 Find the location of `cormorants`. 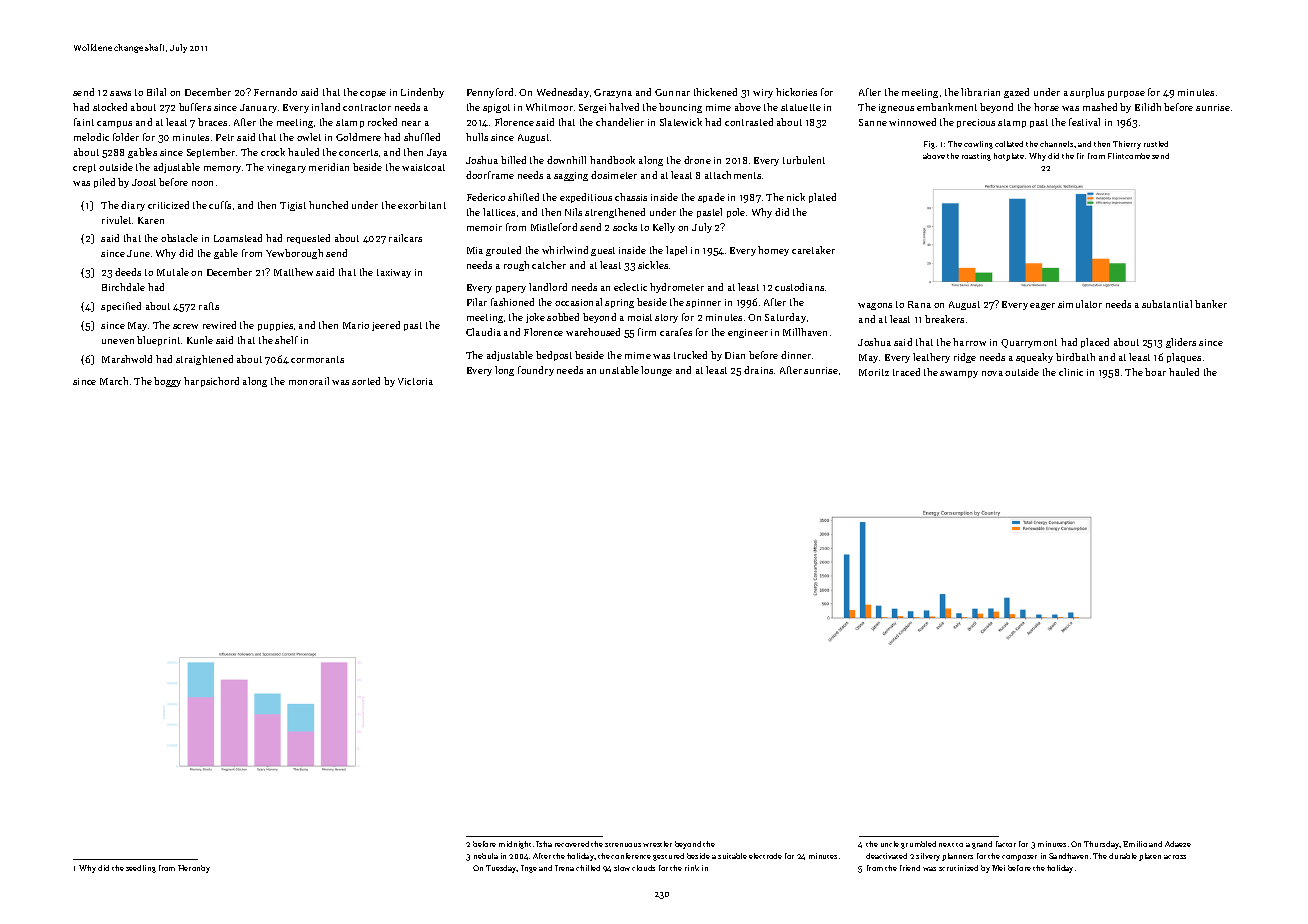

cormorants is located at coordinates (317, 359).
